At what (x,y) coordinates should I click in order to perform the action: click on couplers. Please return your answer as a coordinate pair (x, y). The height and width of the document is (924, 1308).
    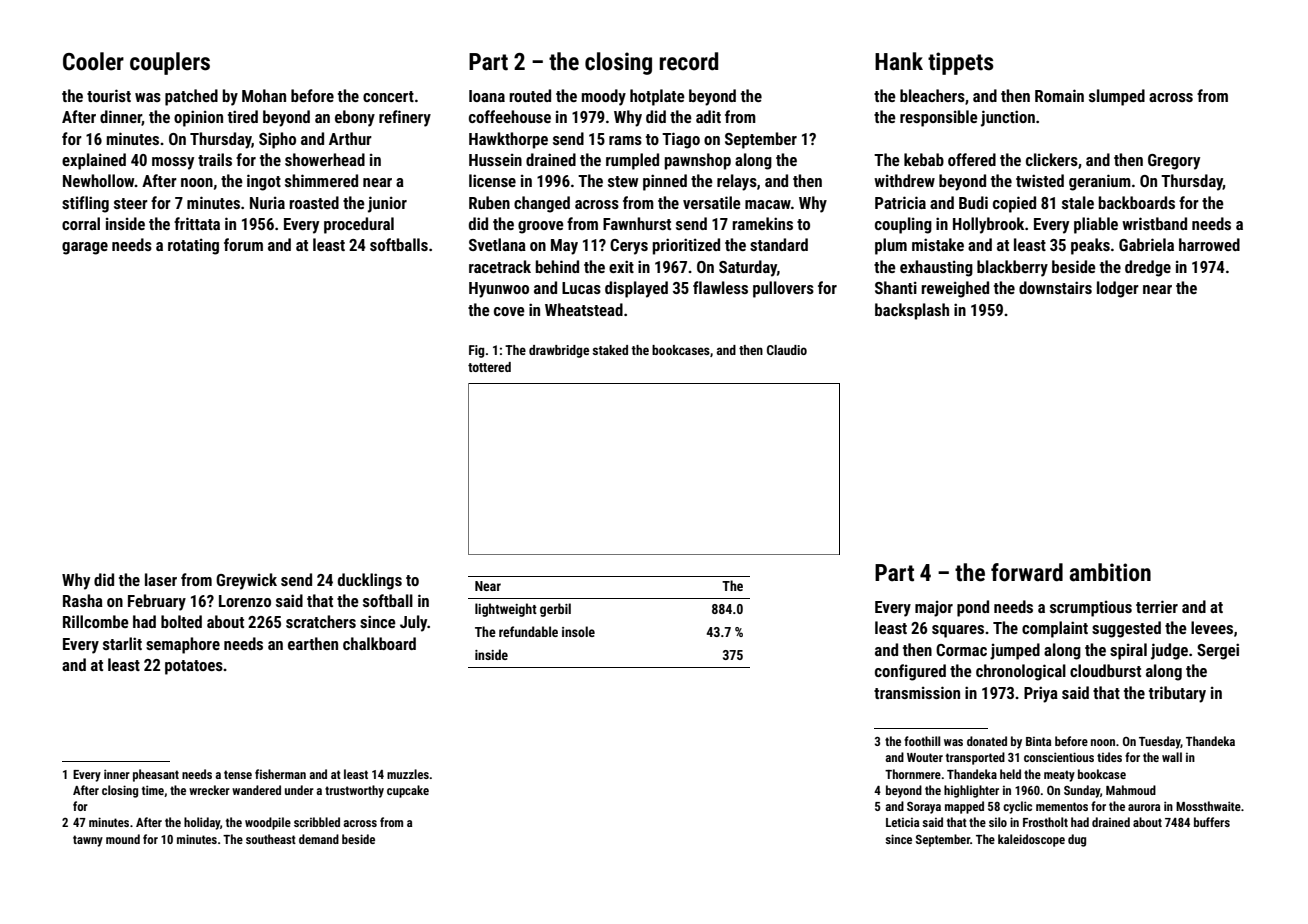
    Looking at the image, I should click on (170, 63).
